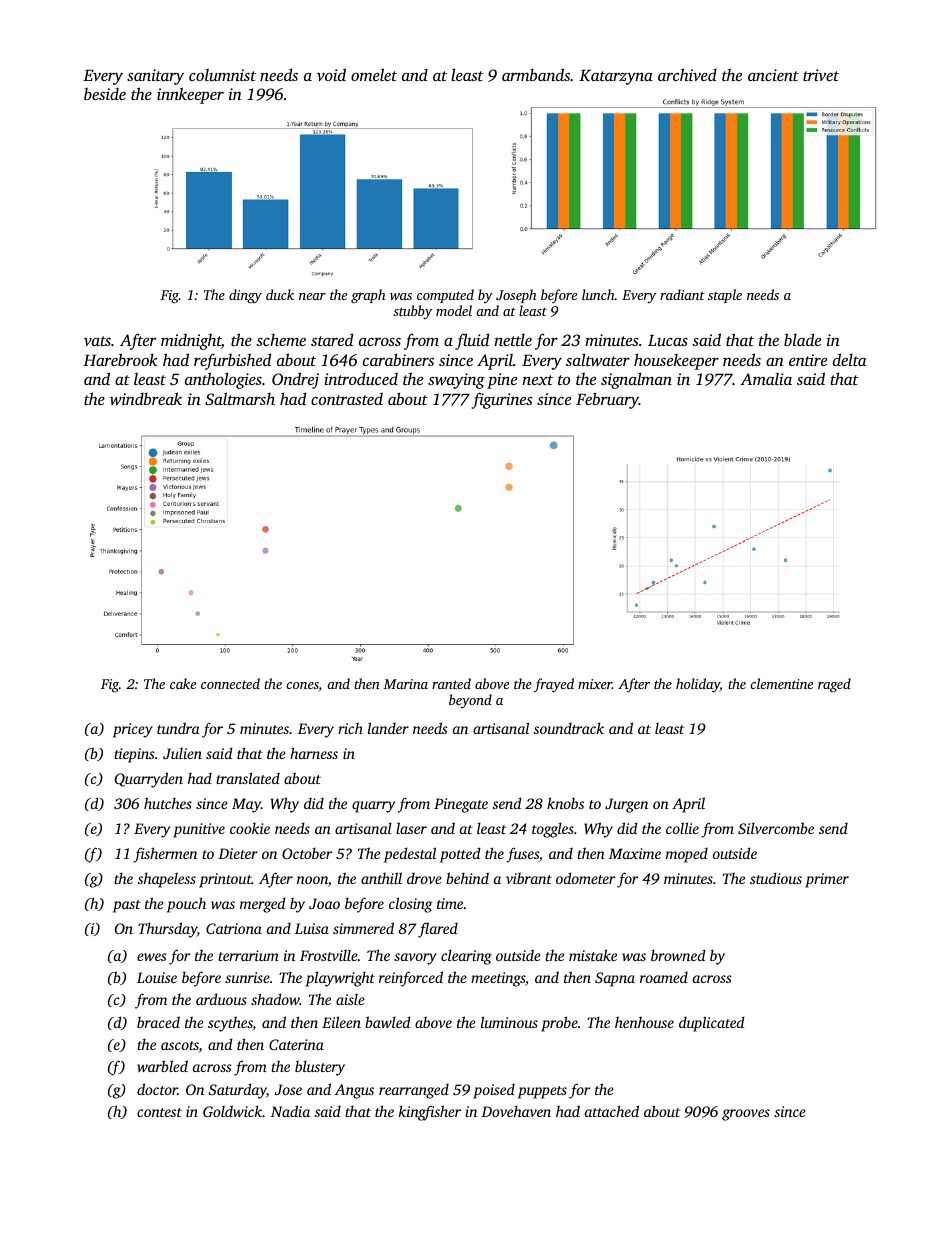 This page has height=1233, width=952. What do you see at coordinates (280, 294) in the page?
I see `duck` at bounding box center [280, 294].
